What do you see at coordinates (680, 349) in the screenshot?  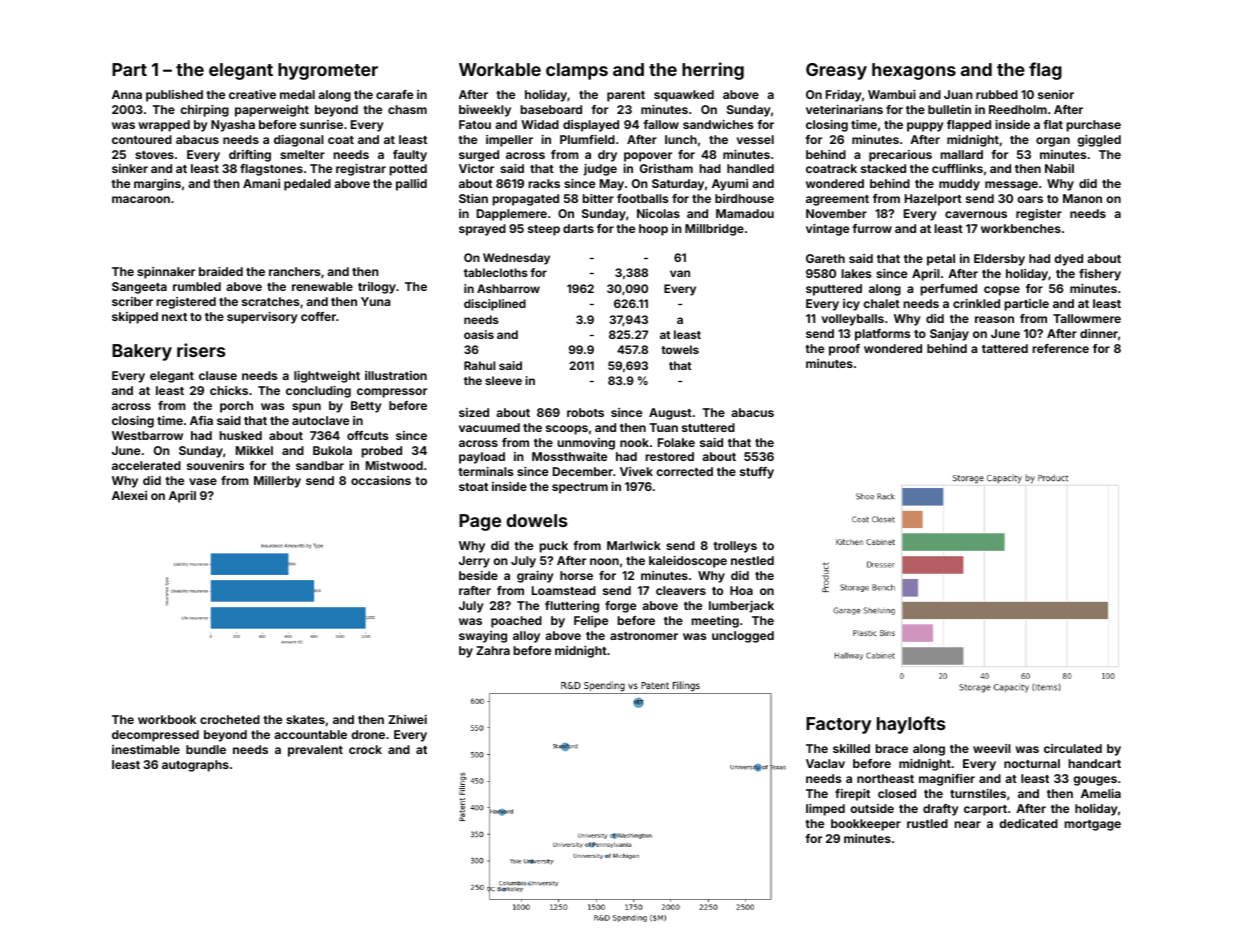 I see `towels` at bounding box center [680, 349].
